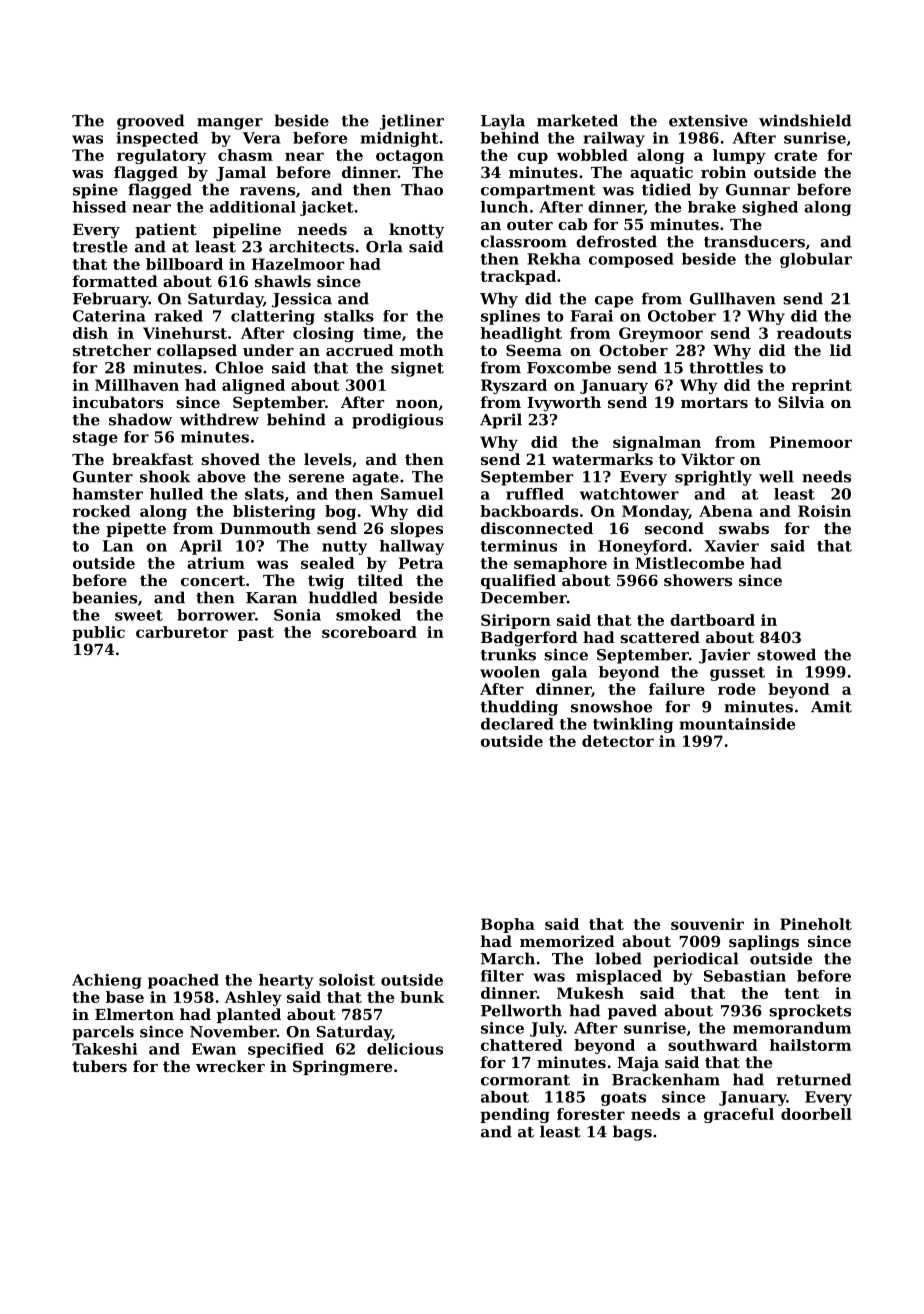 This page has width=924, height=1314. I want to click on Layla, so click(503, 122).
